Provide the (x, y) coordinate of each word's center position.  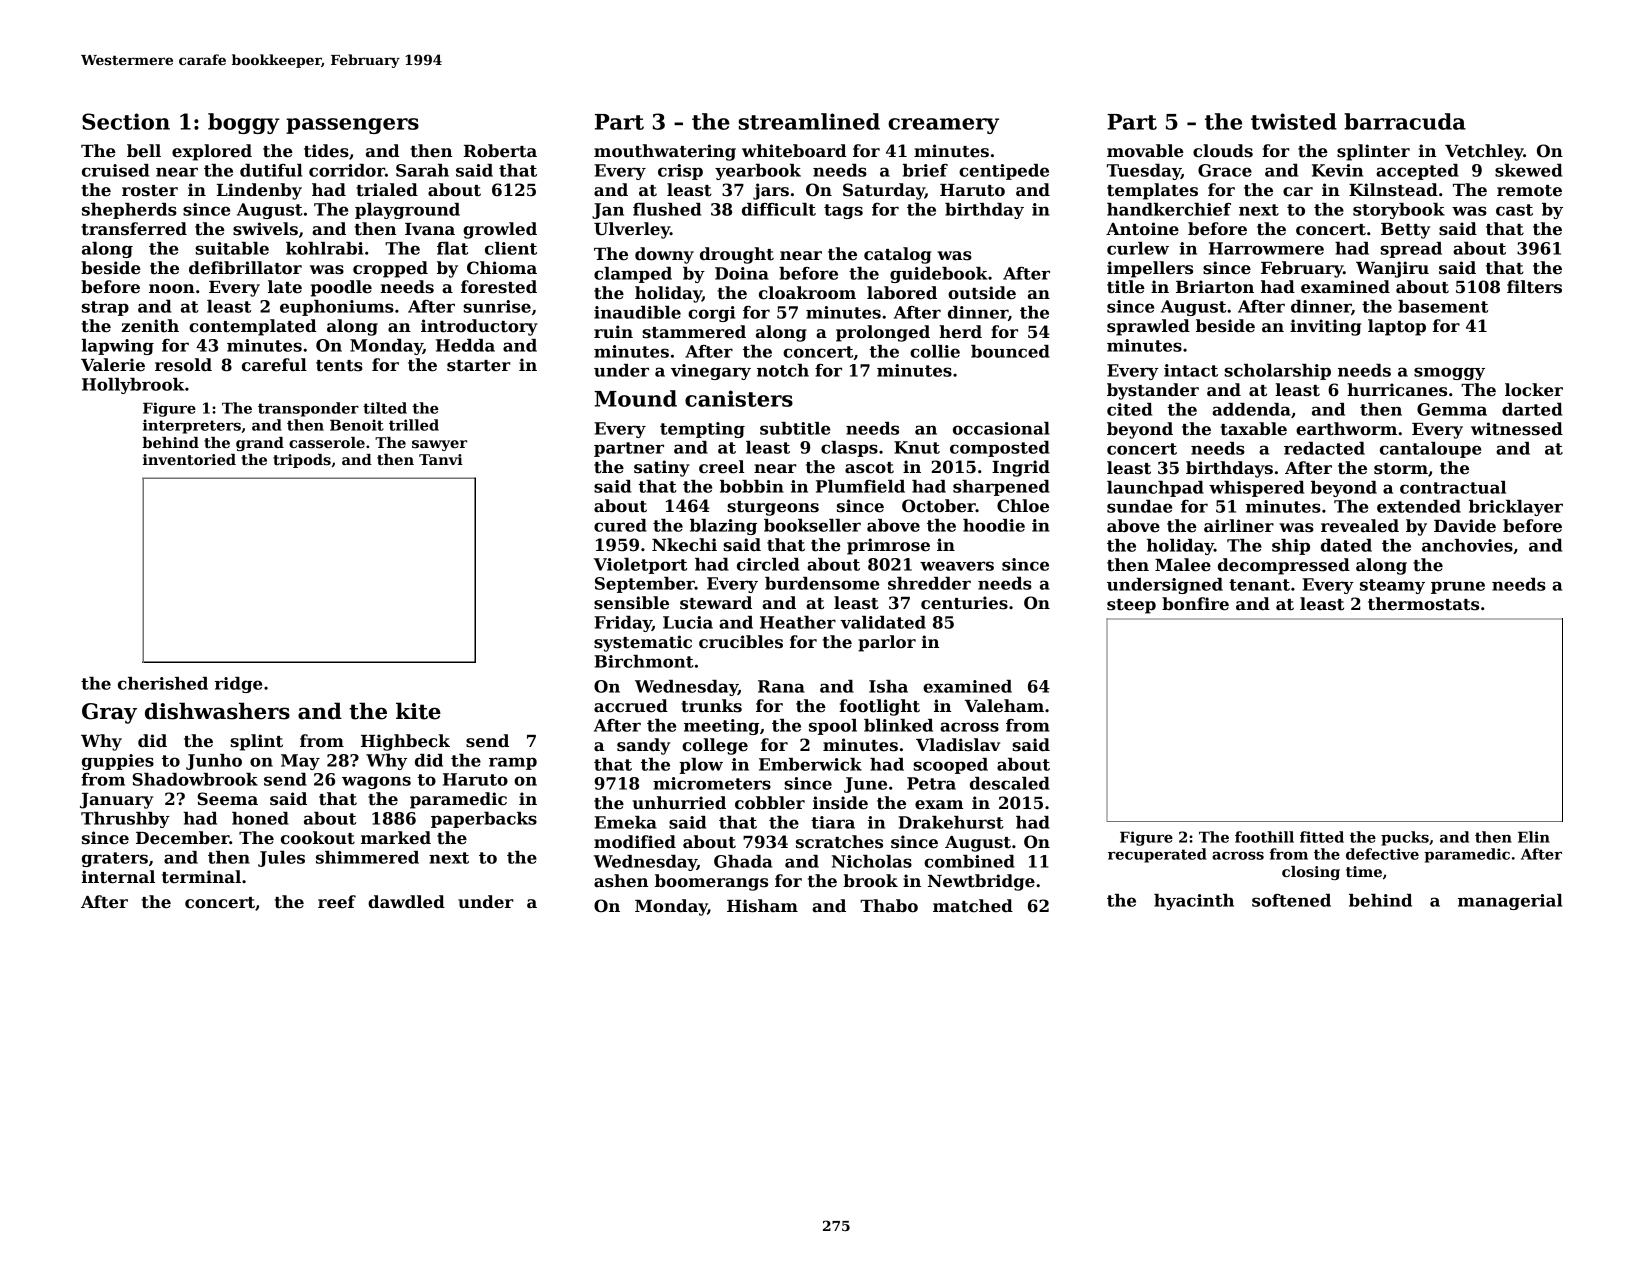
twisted (1294, 121)
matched (973, 906)
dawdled (406, 902)
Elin (1534, 837)
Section (126, 121)
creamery (943, 126)
